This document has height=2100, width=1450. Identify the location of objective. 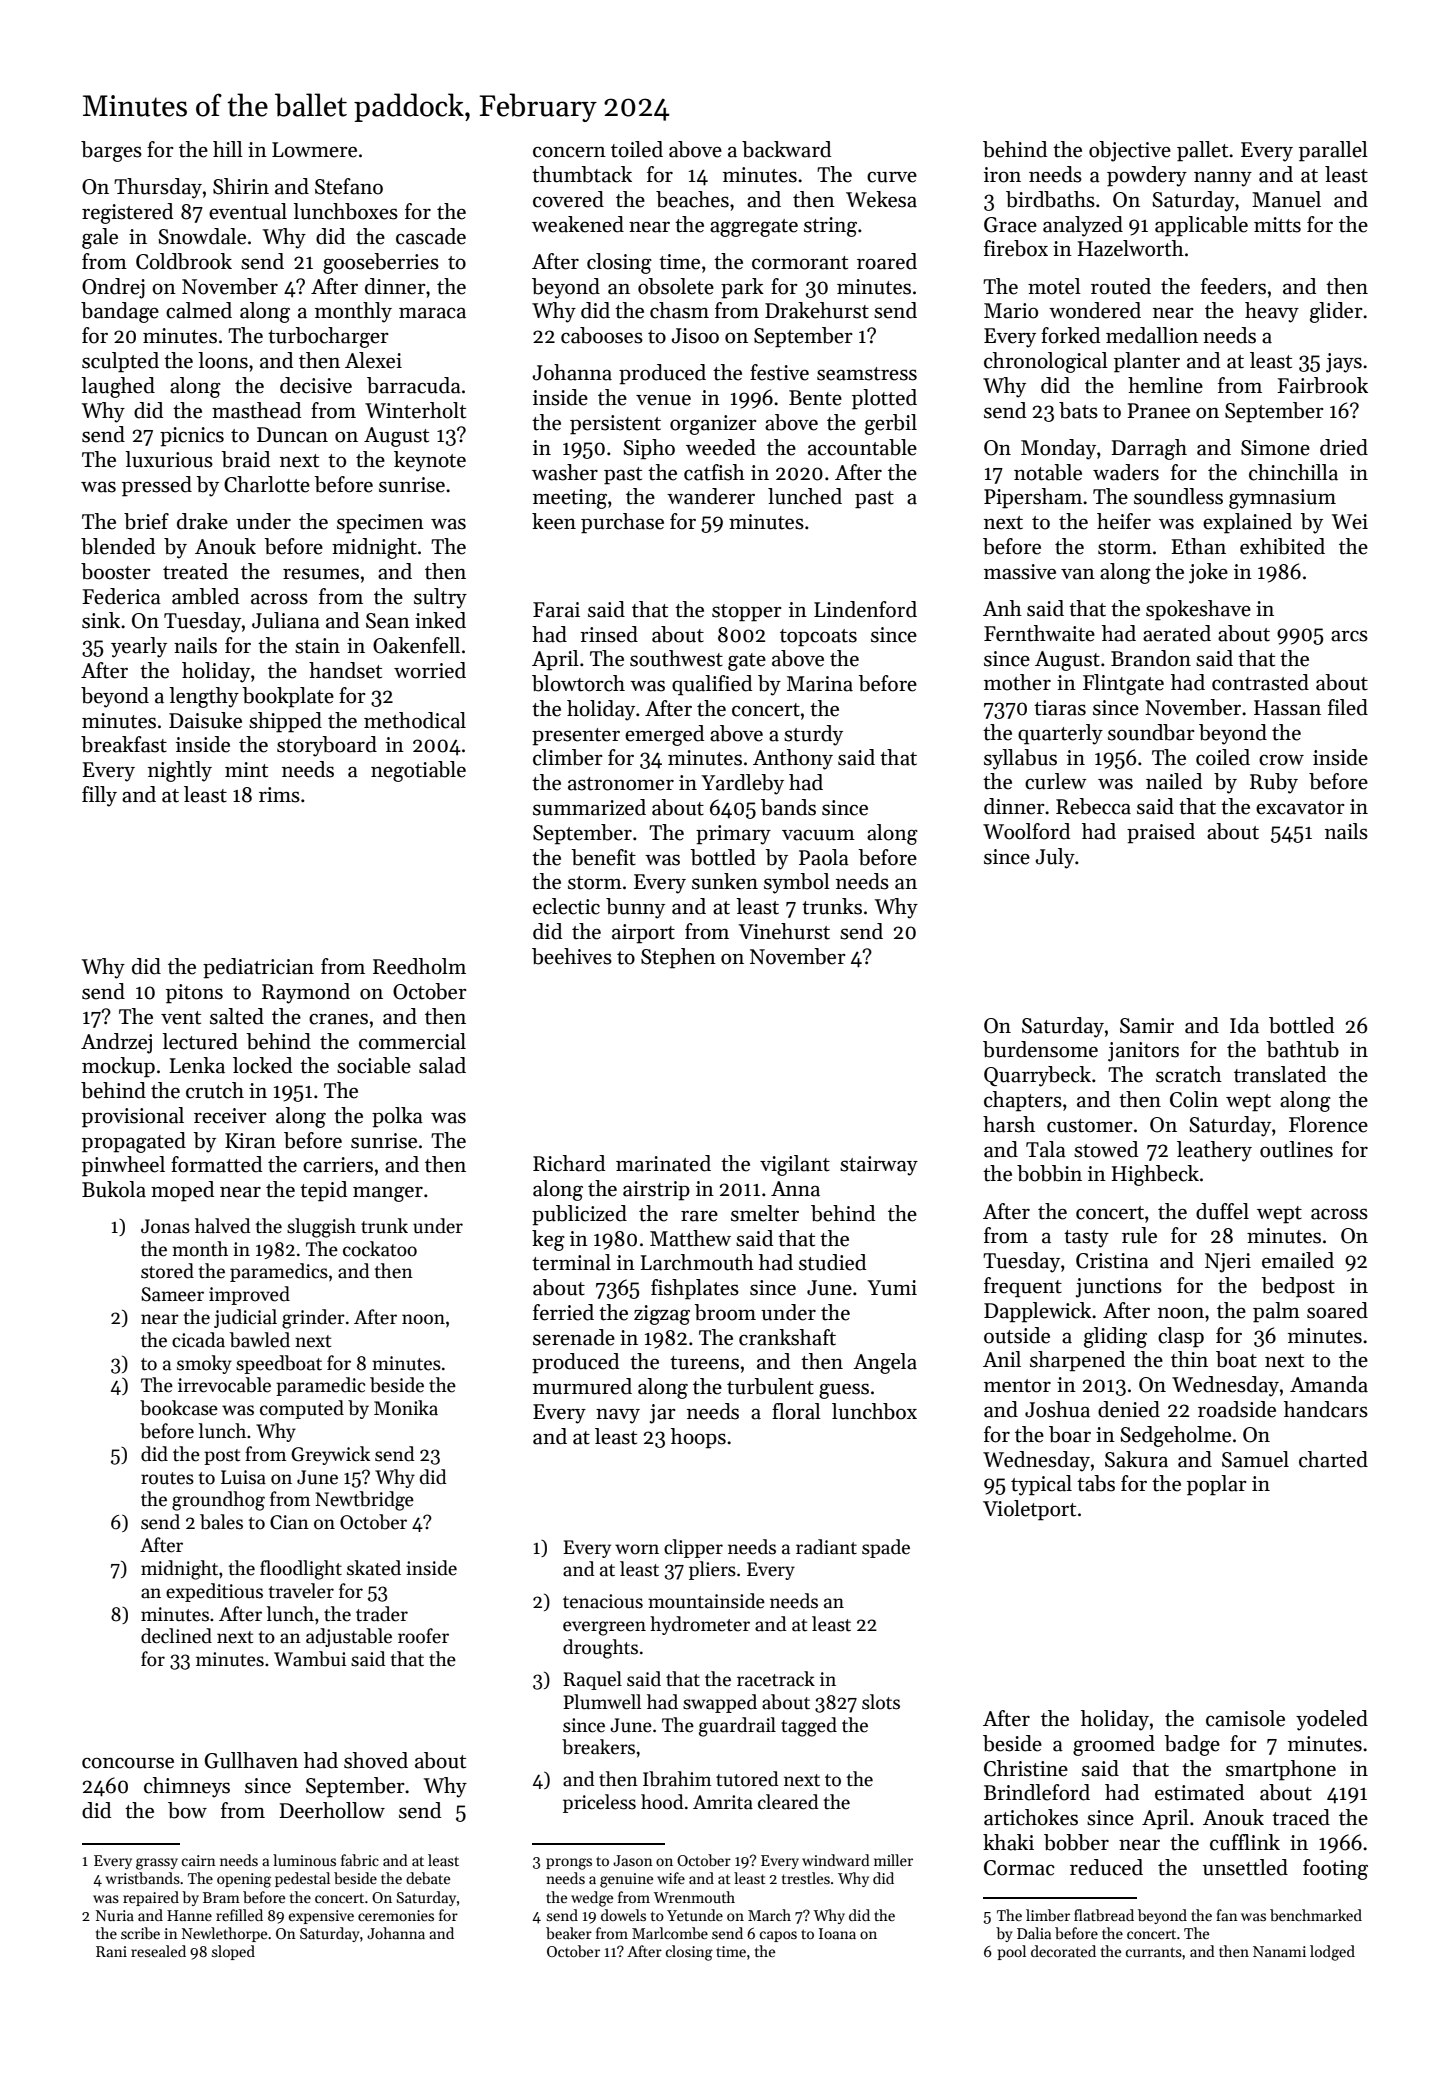
(1130, 151).
